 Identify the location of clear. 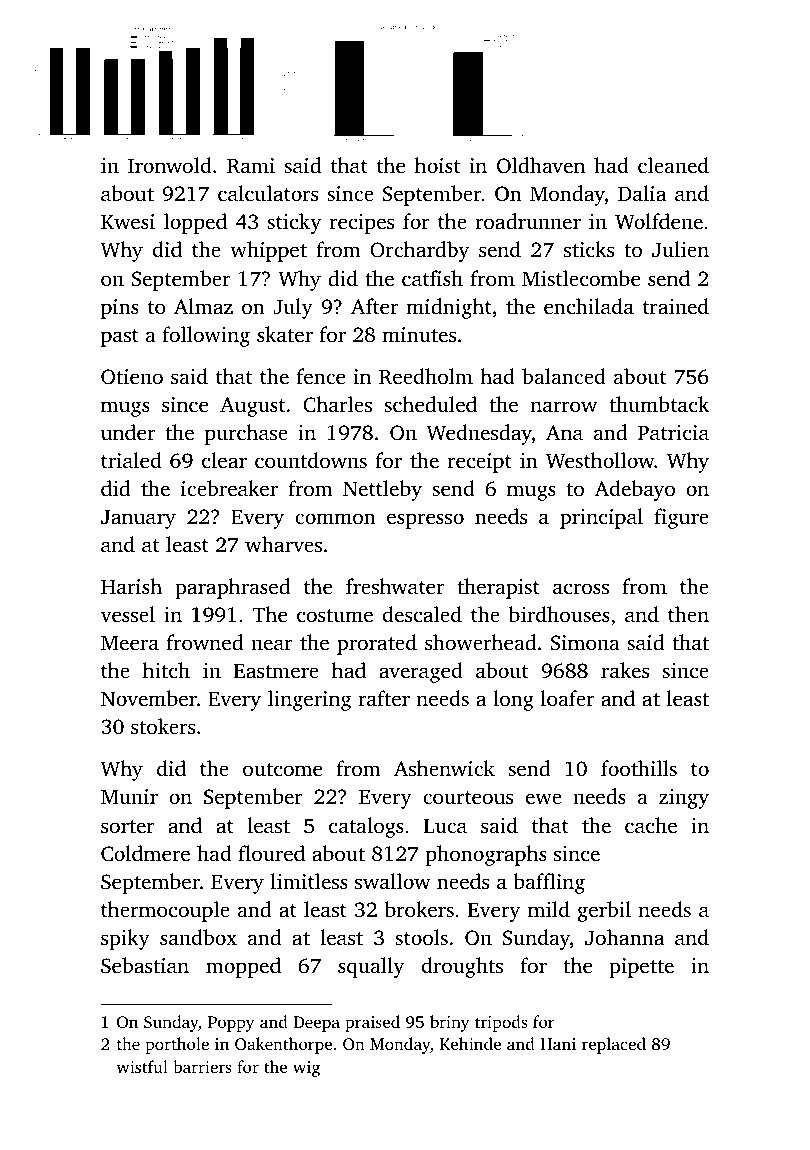
(224, 460).
